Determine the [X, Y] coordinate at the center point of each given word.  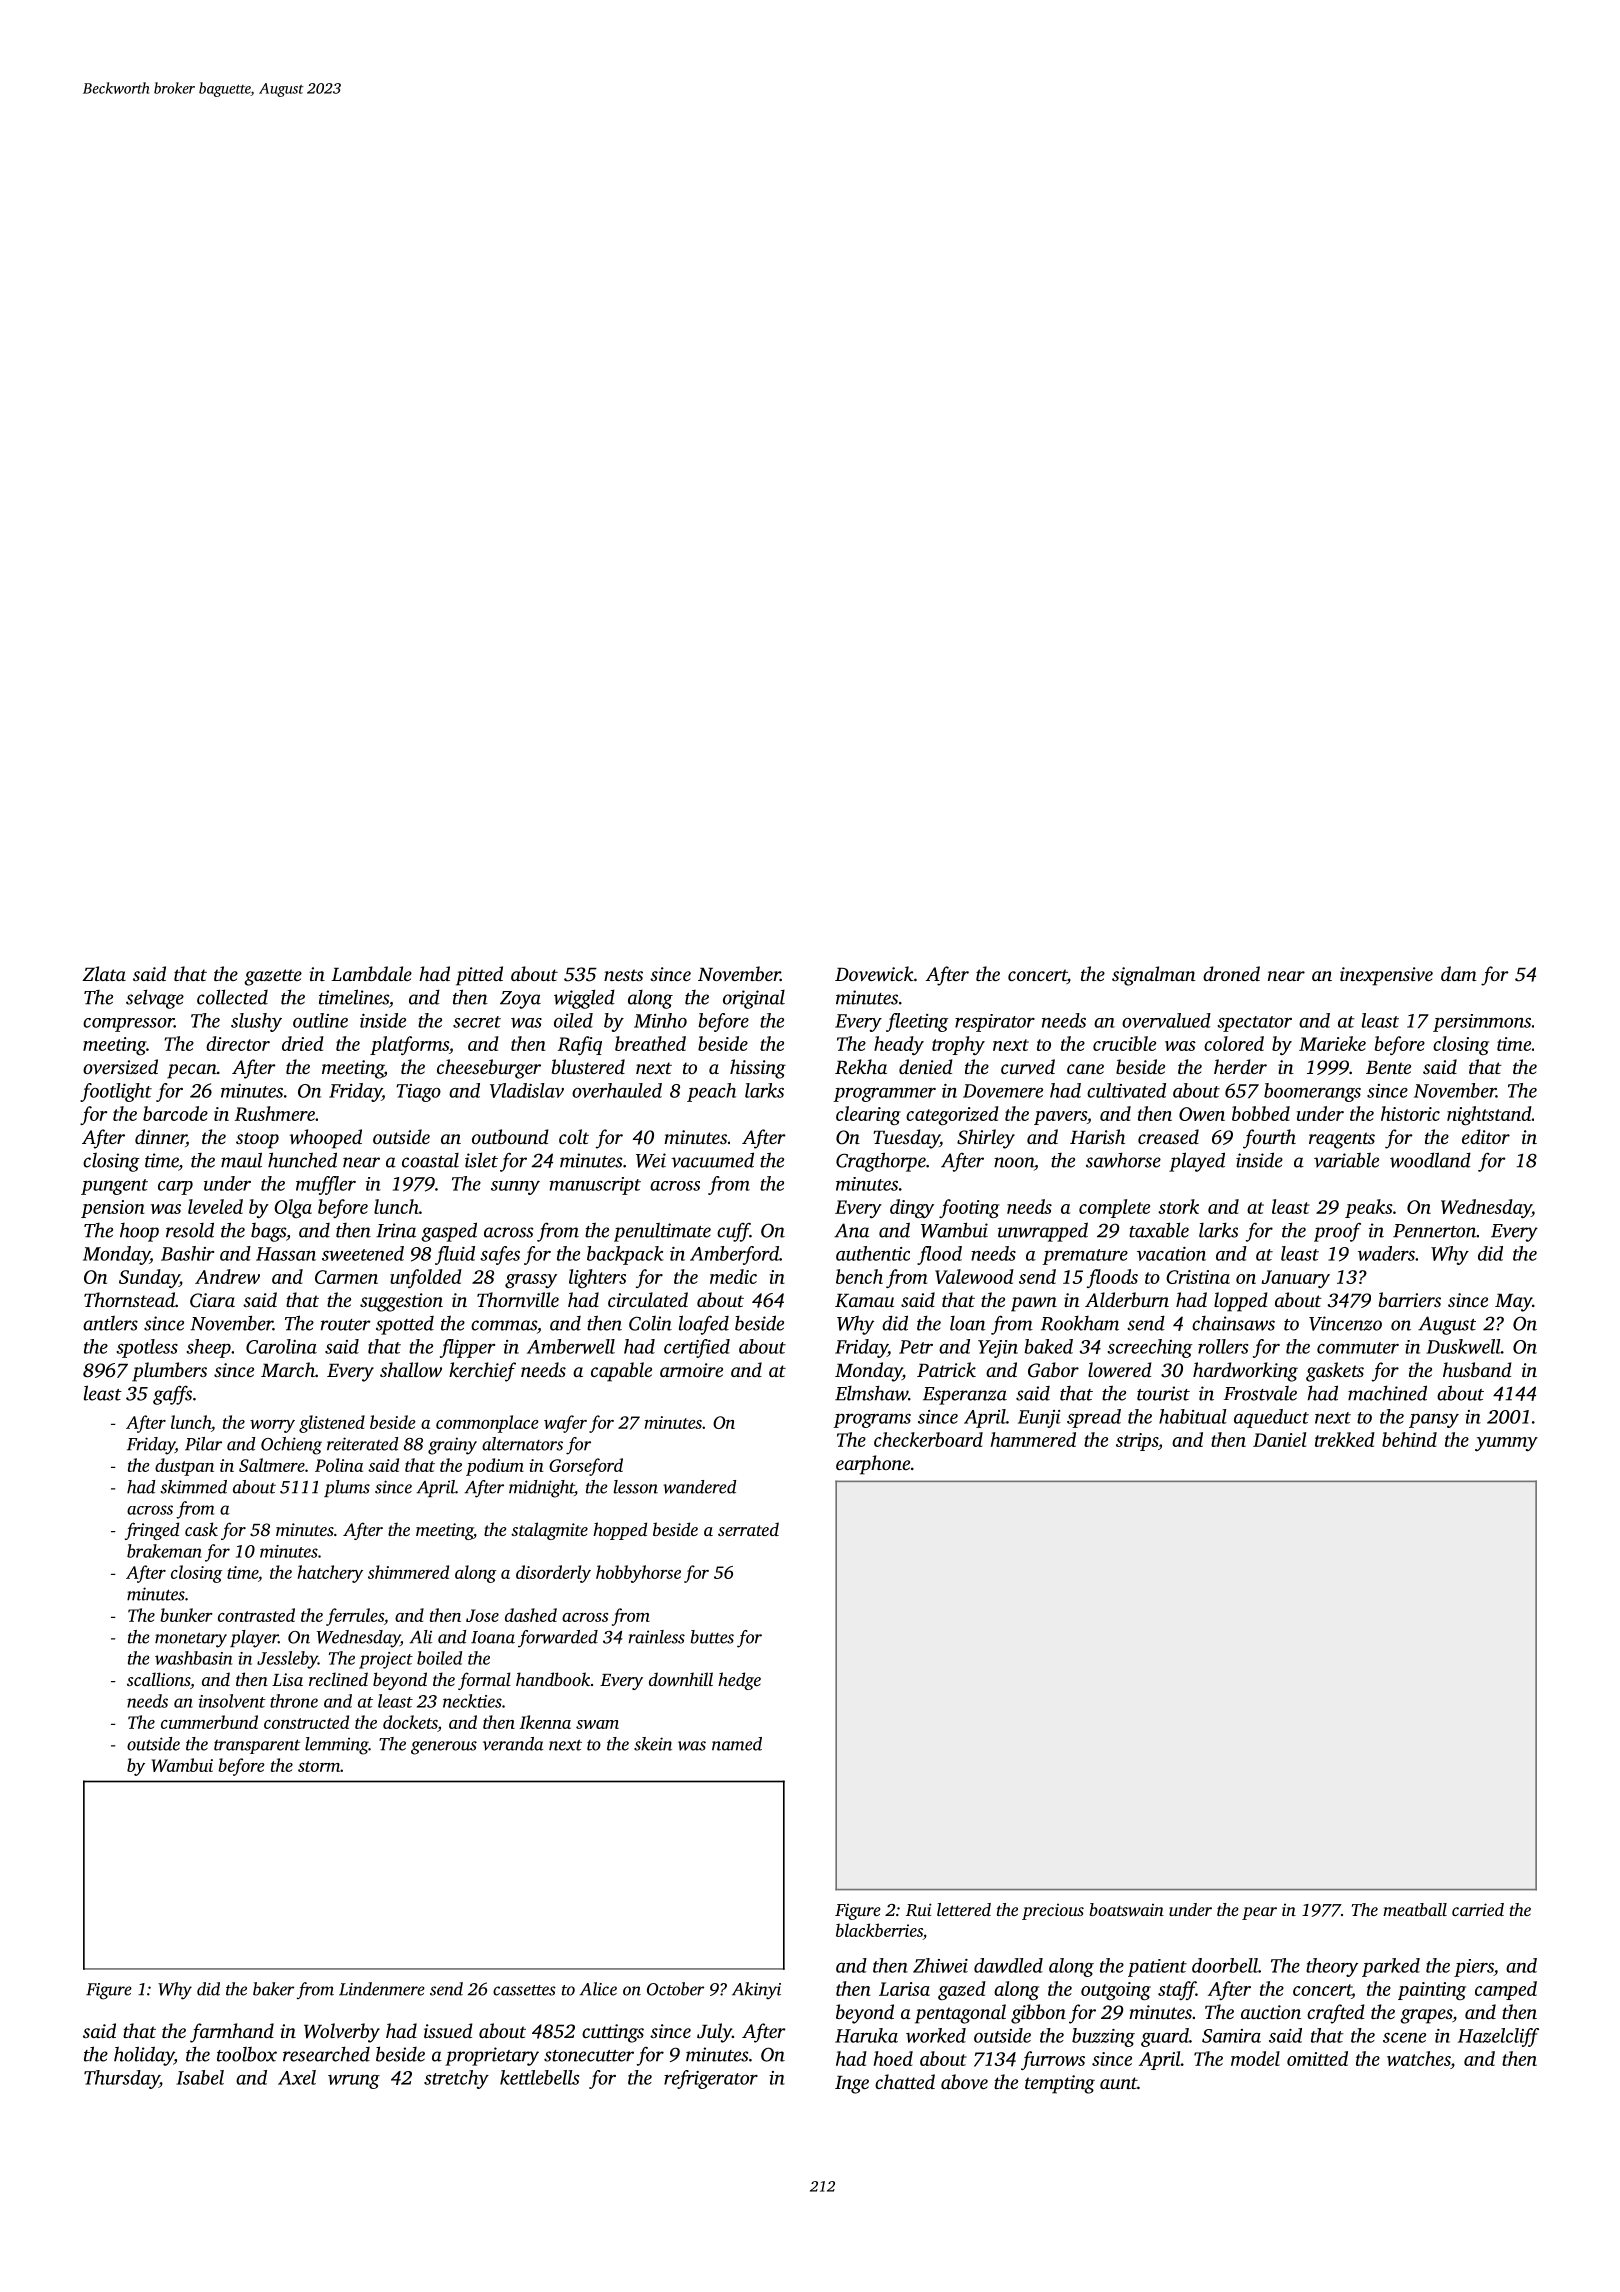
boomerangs [1312, 1092]
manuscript [595, 1186]
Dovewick [874, 973]
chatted [905, 2081]
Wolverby [342, 2033]
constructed [306, 1722]
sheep [208, 1348]
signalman [1154, 976]
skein [653, 1744]
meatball [1415, 1909]
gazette [273, 977]
